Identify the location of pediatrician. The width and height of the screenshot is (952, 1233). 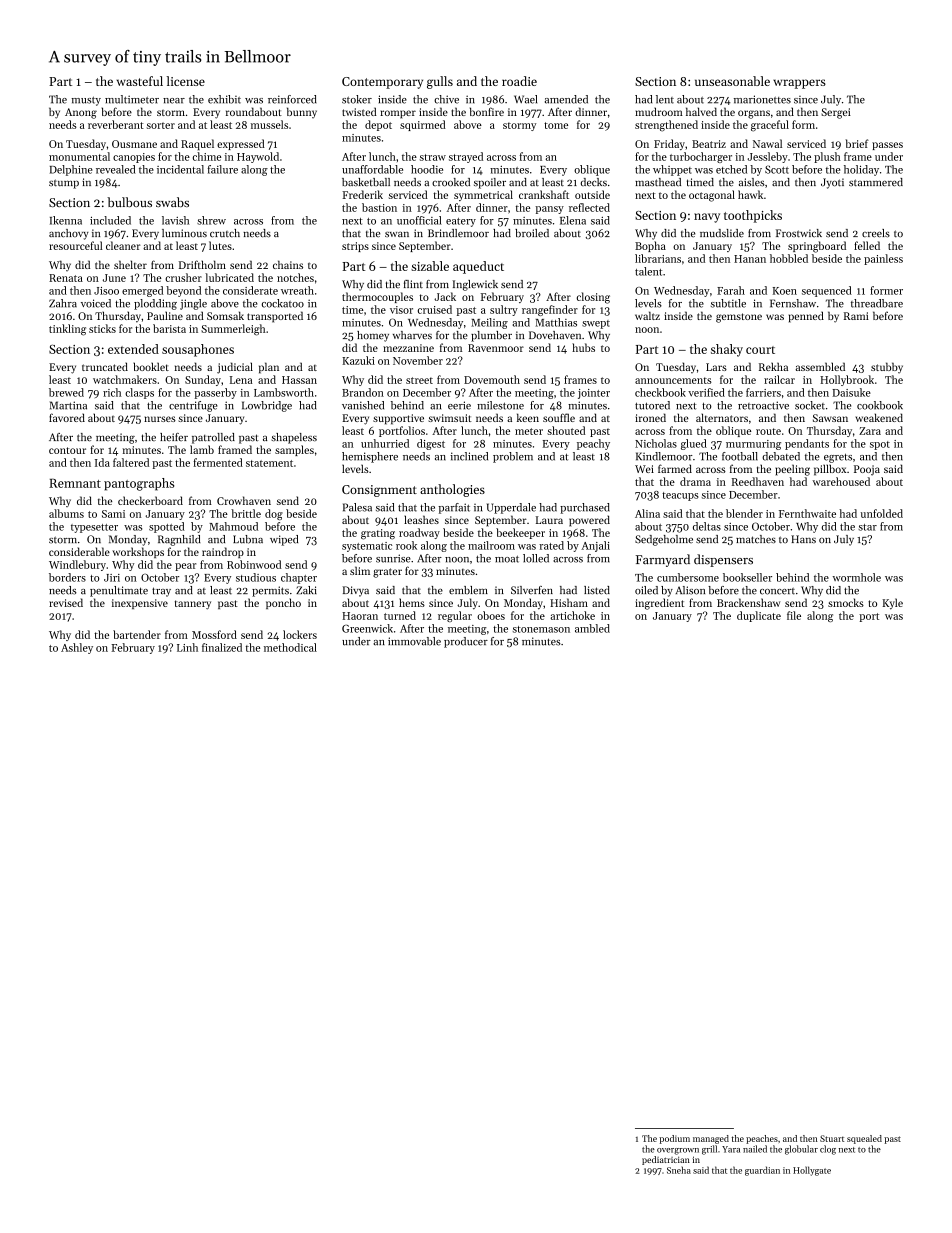
(666, 1160).
